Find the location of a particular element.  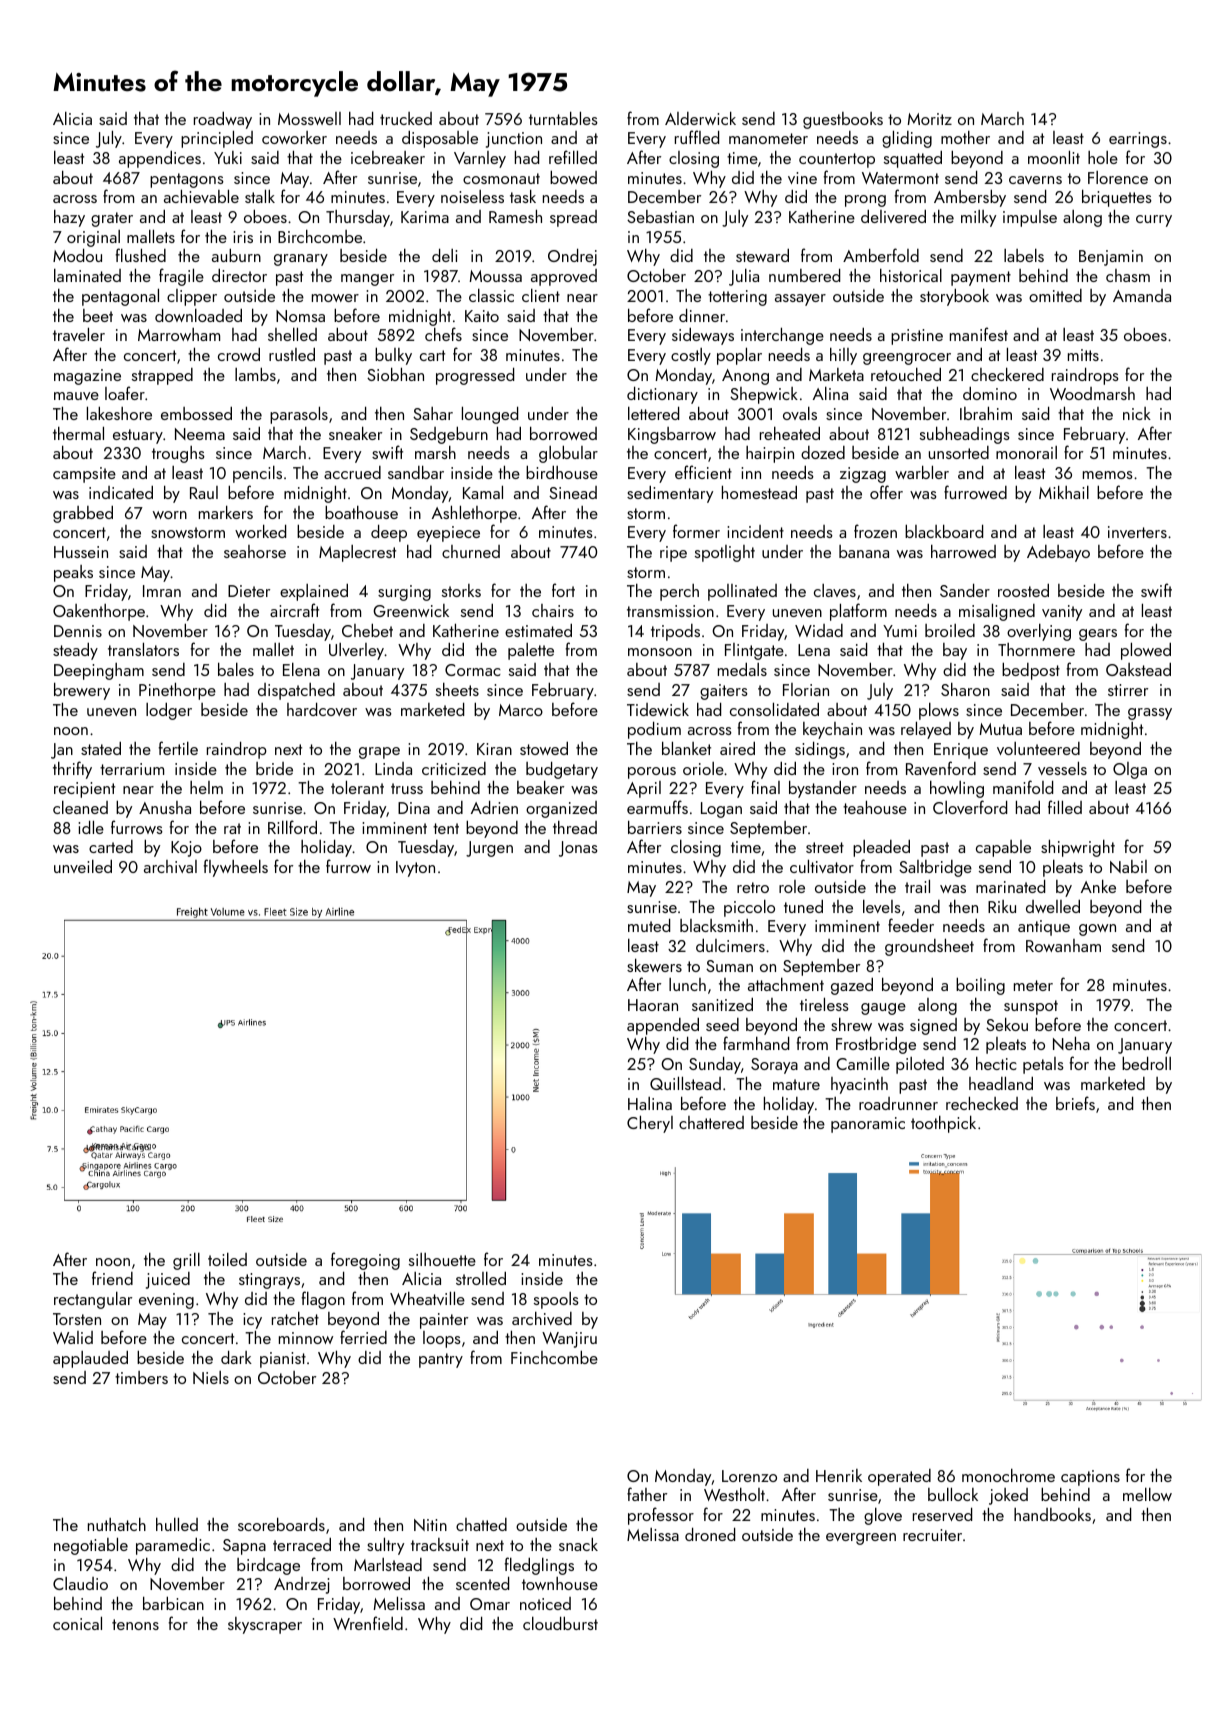

spools is located at coordinates (556, 1300).
